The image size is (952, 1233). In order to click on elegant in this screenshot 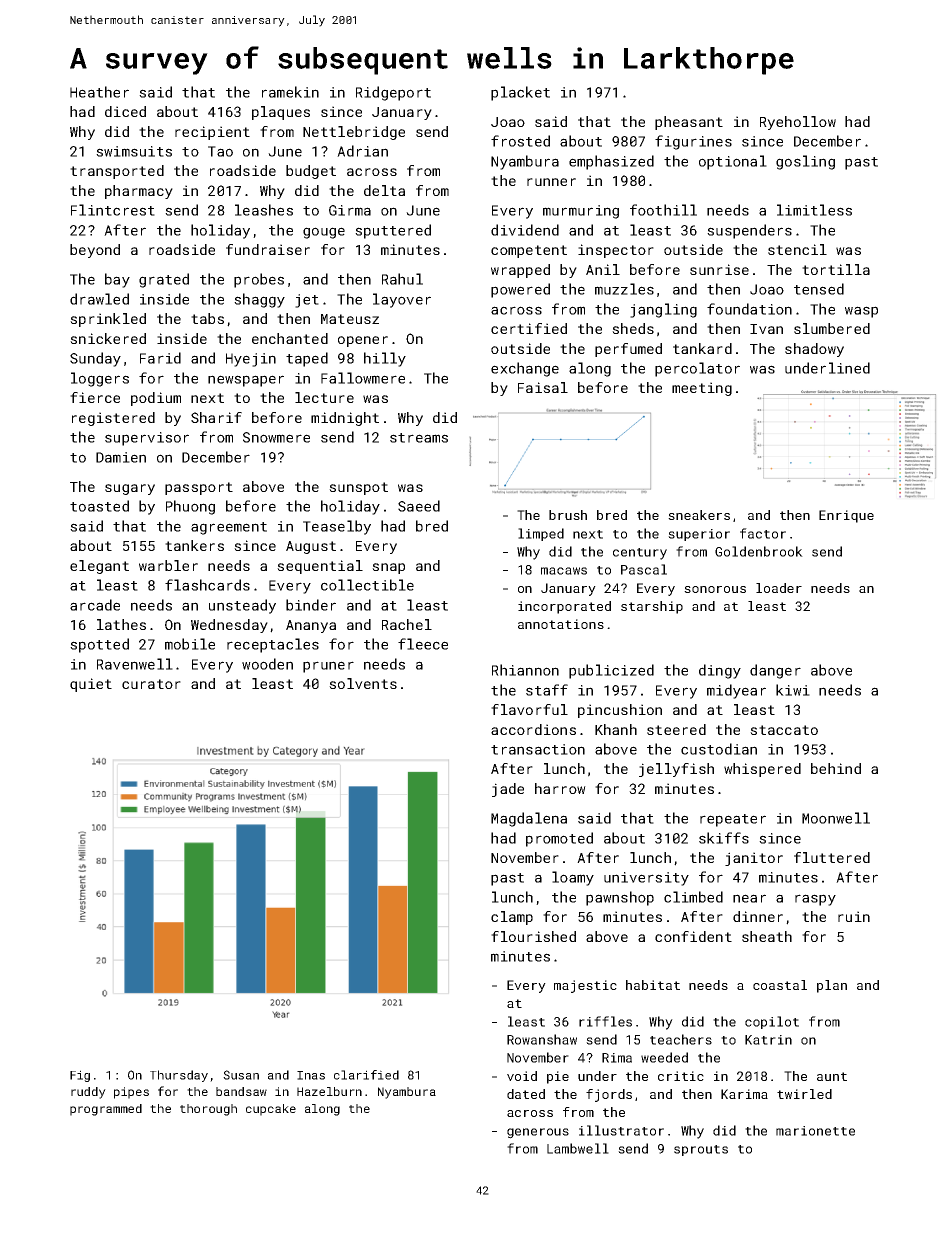, I will do `click(99, 567)`.
